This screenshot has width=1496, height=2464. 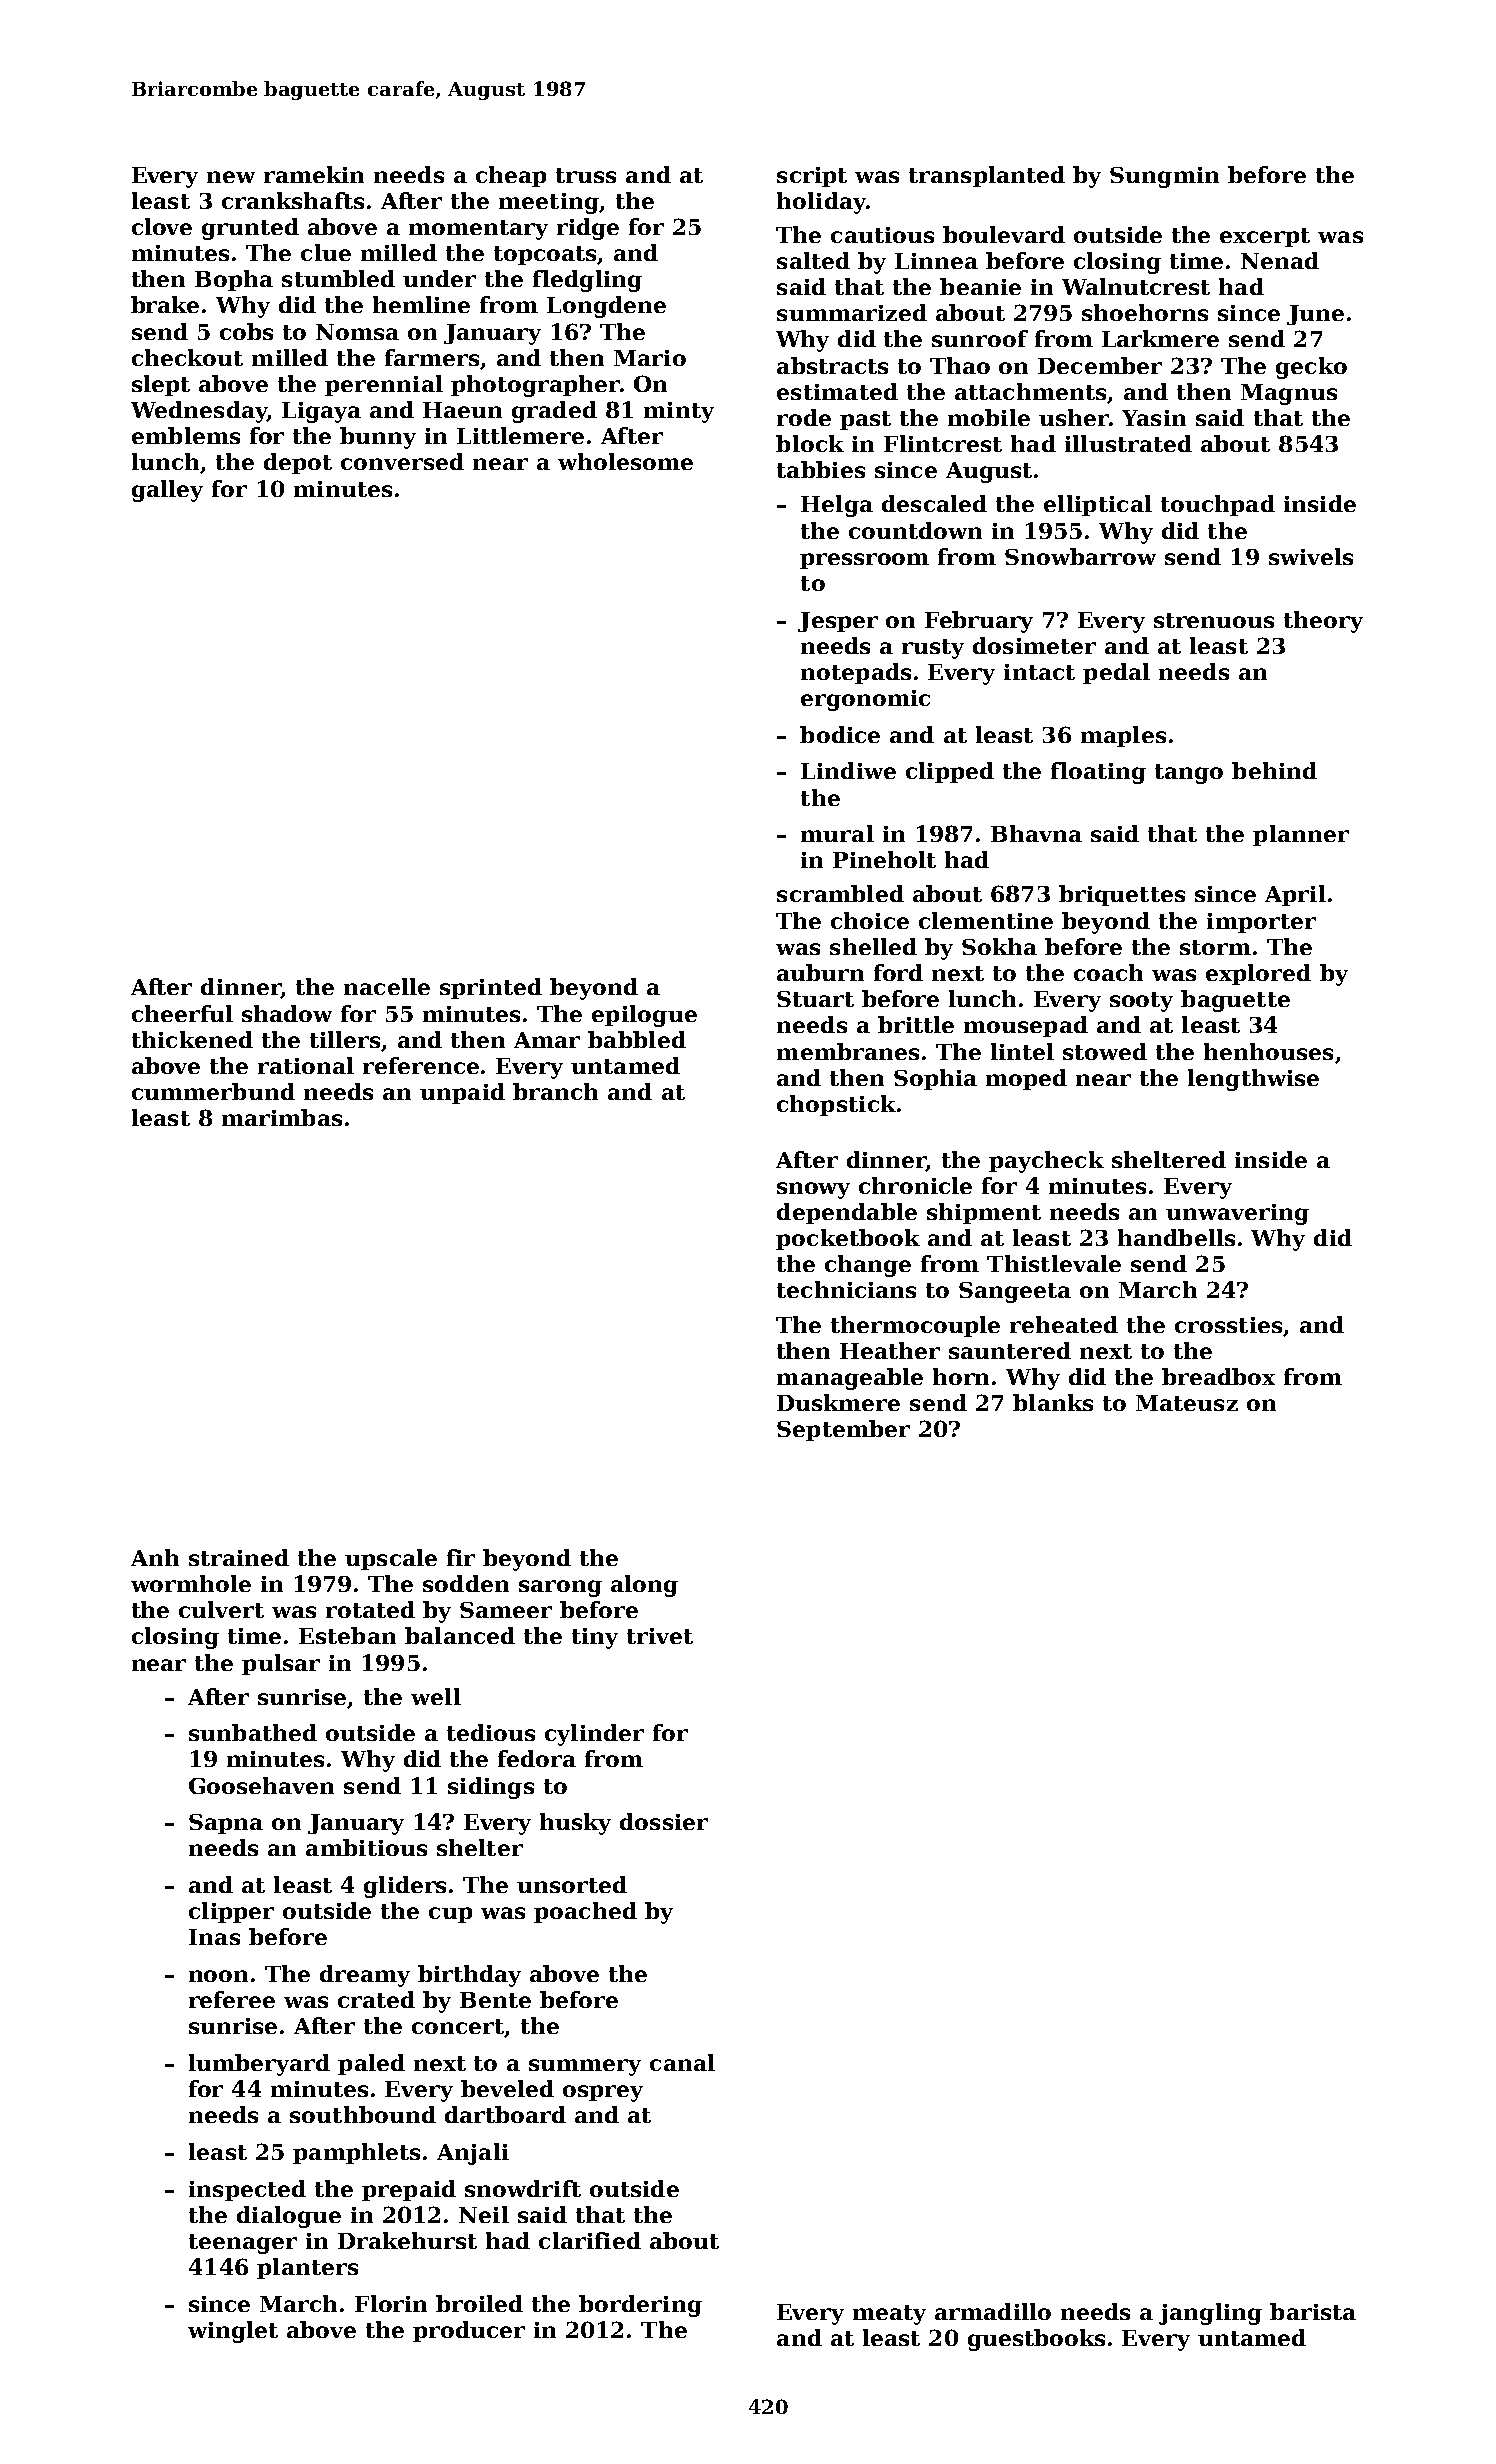 What do you see at coordinates (595, 1638) in the screenshot?
I see `tiny` at bounding box center [595, 1638].
